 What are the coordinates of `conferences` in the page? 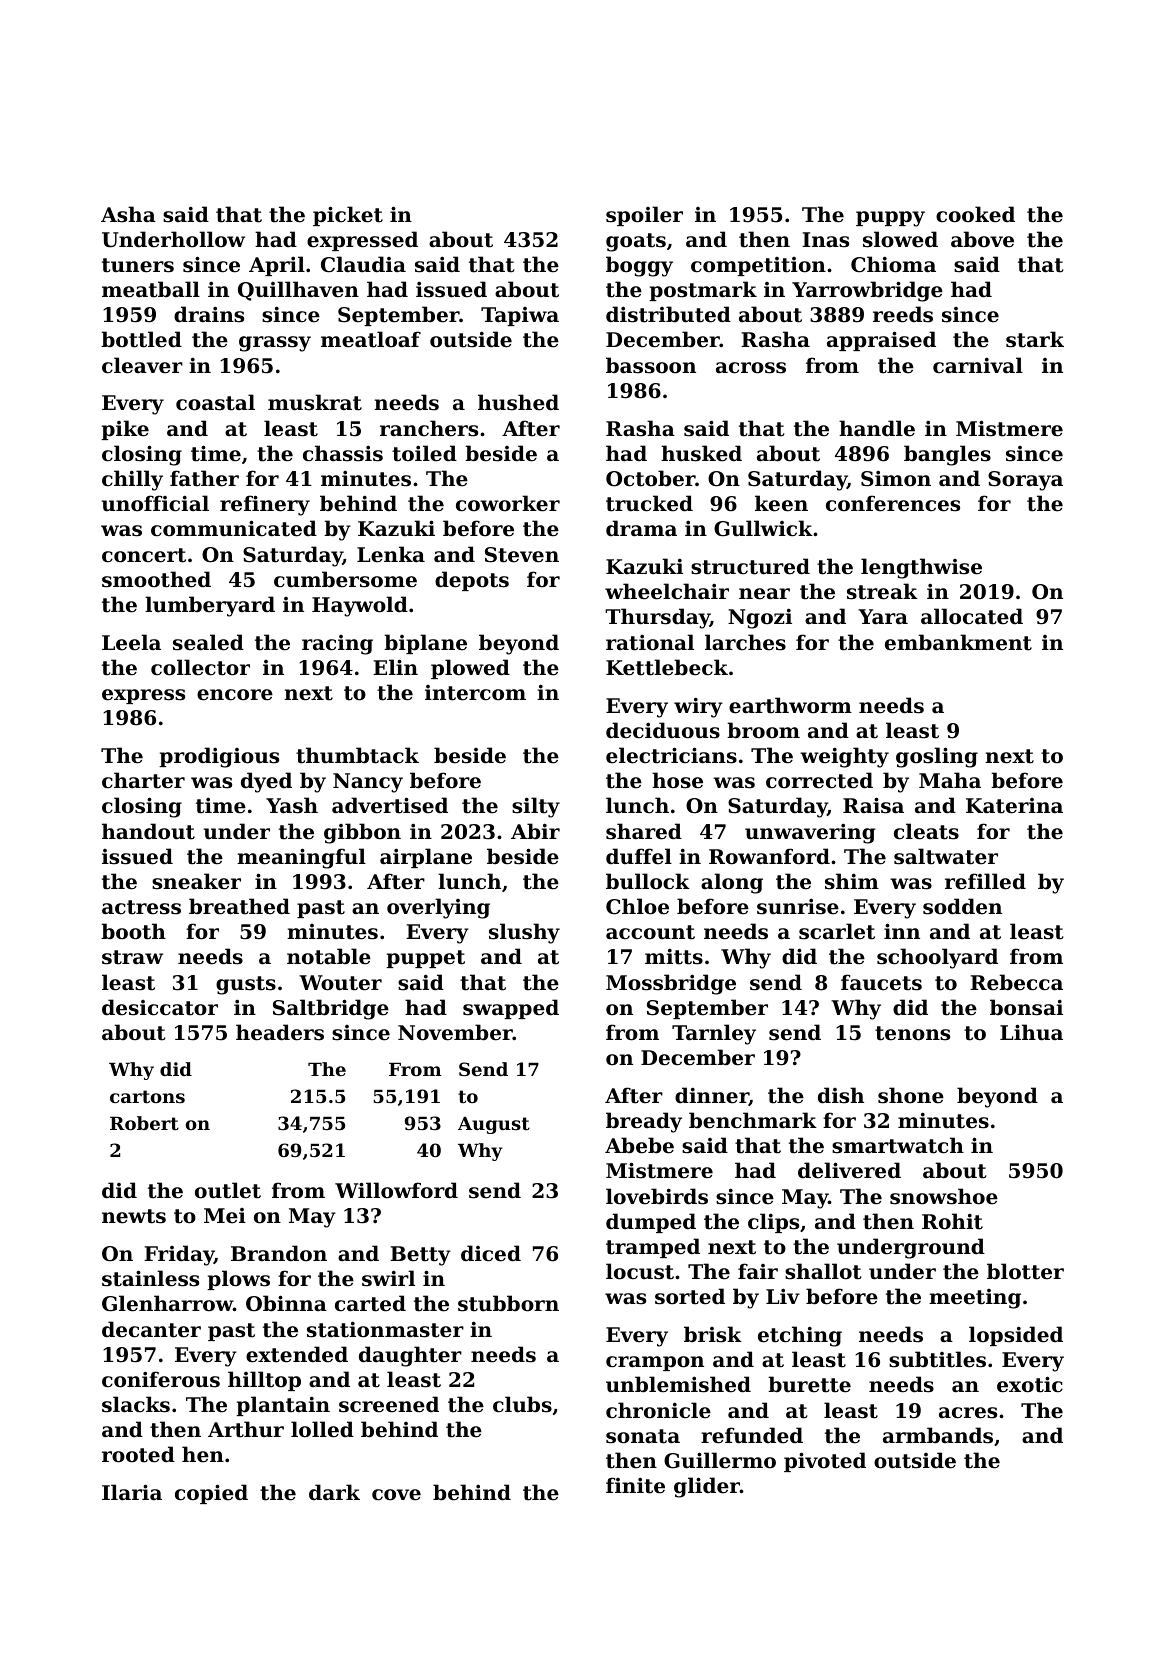 It's located at (893, 503).
